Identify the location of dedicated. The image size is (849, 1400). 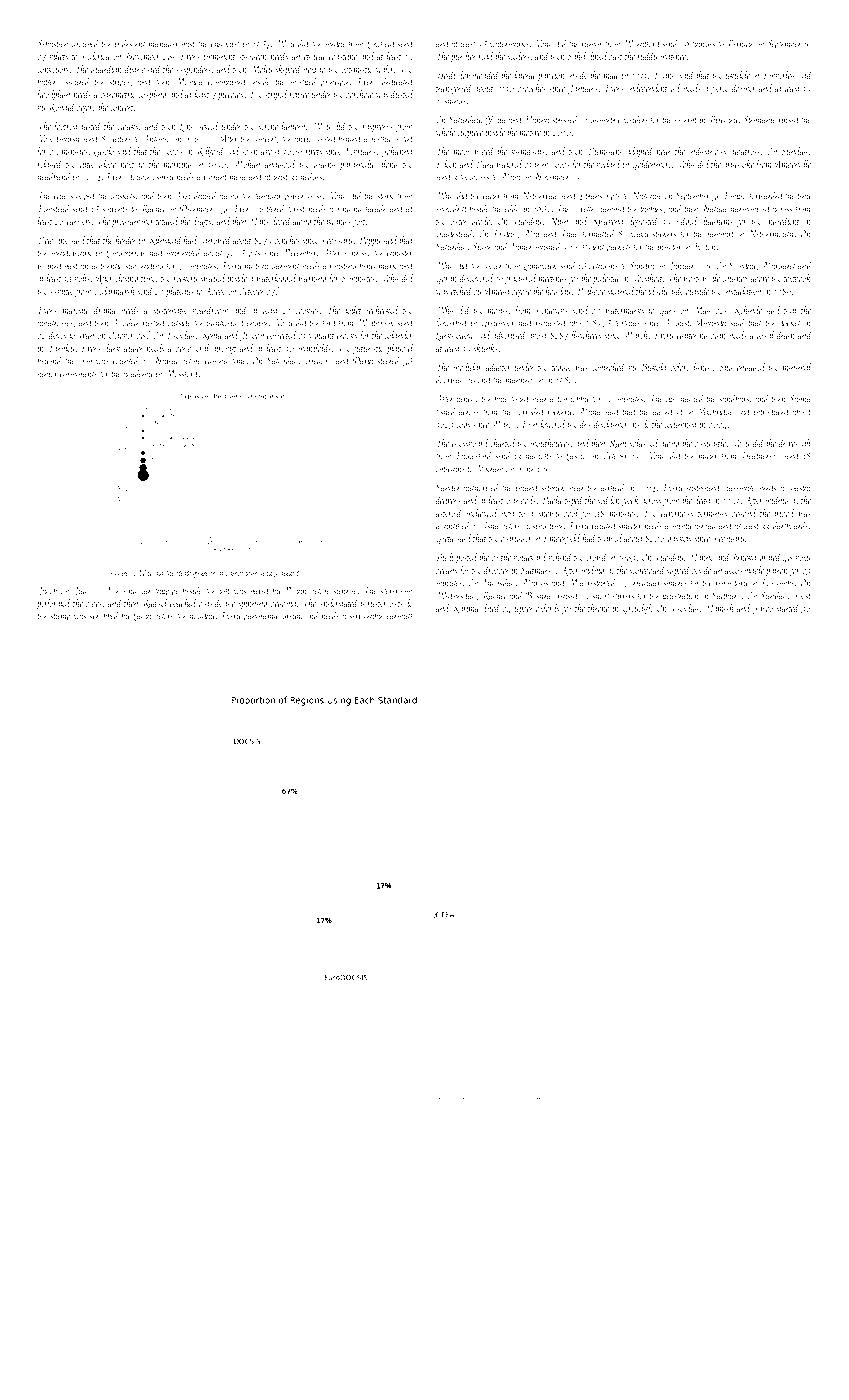
(398, 81).
